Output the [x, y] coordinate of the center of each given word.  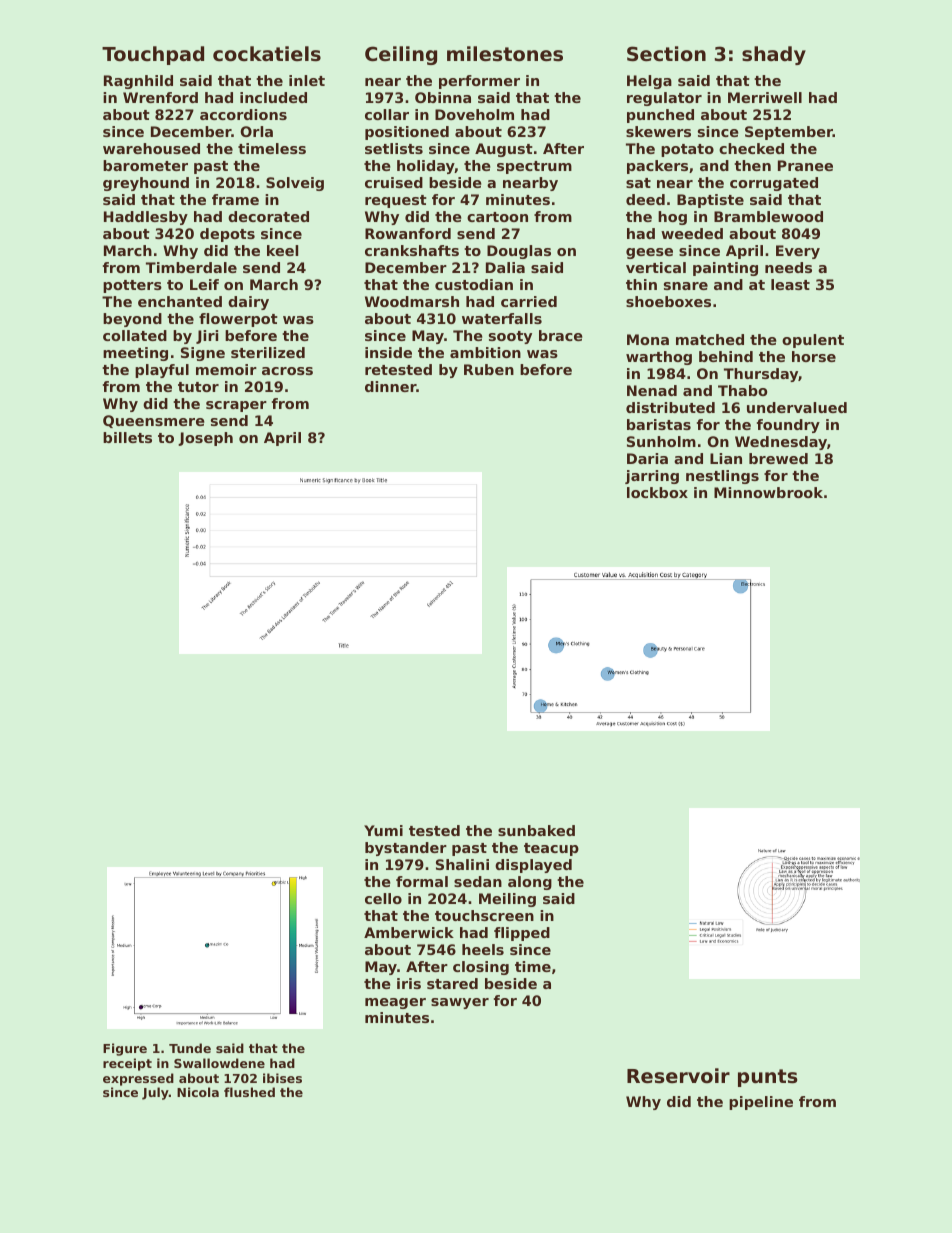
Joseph [205, 439]
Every [798, 252]
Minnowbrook [768, 492]
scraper [236, 406]
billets [127, 437]
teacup [551, 849]
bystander [406, 849]
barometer [145, 165]
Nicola [198, 1092]
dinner [390, 386]
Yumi [383, 830]
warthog [659, 358]
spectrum [534, 167]
